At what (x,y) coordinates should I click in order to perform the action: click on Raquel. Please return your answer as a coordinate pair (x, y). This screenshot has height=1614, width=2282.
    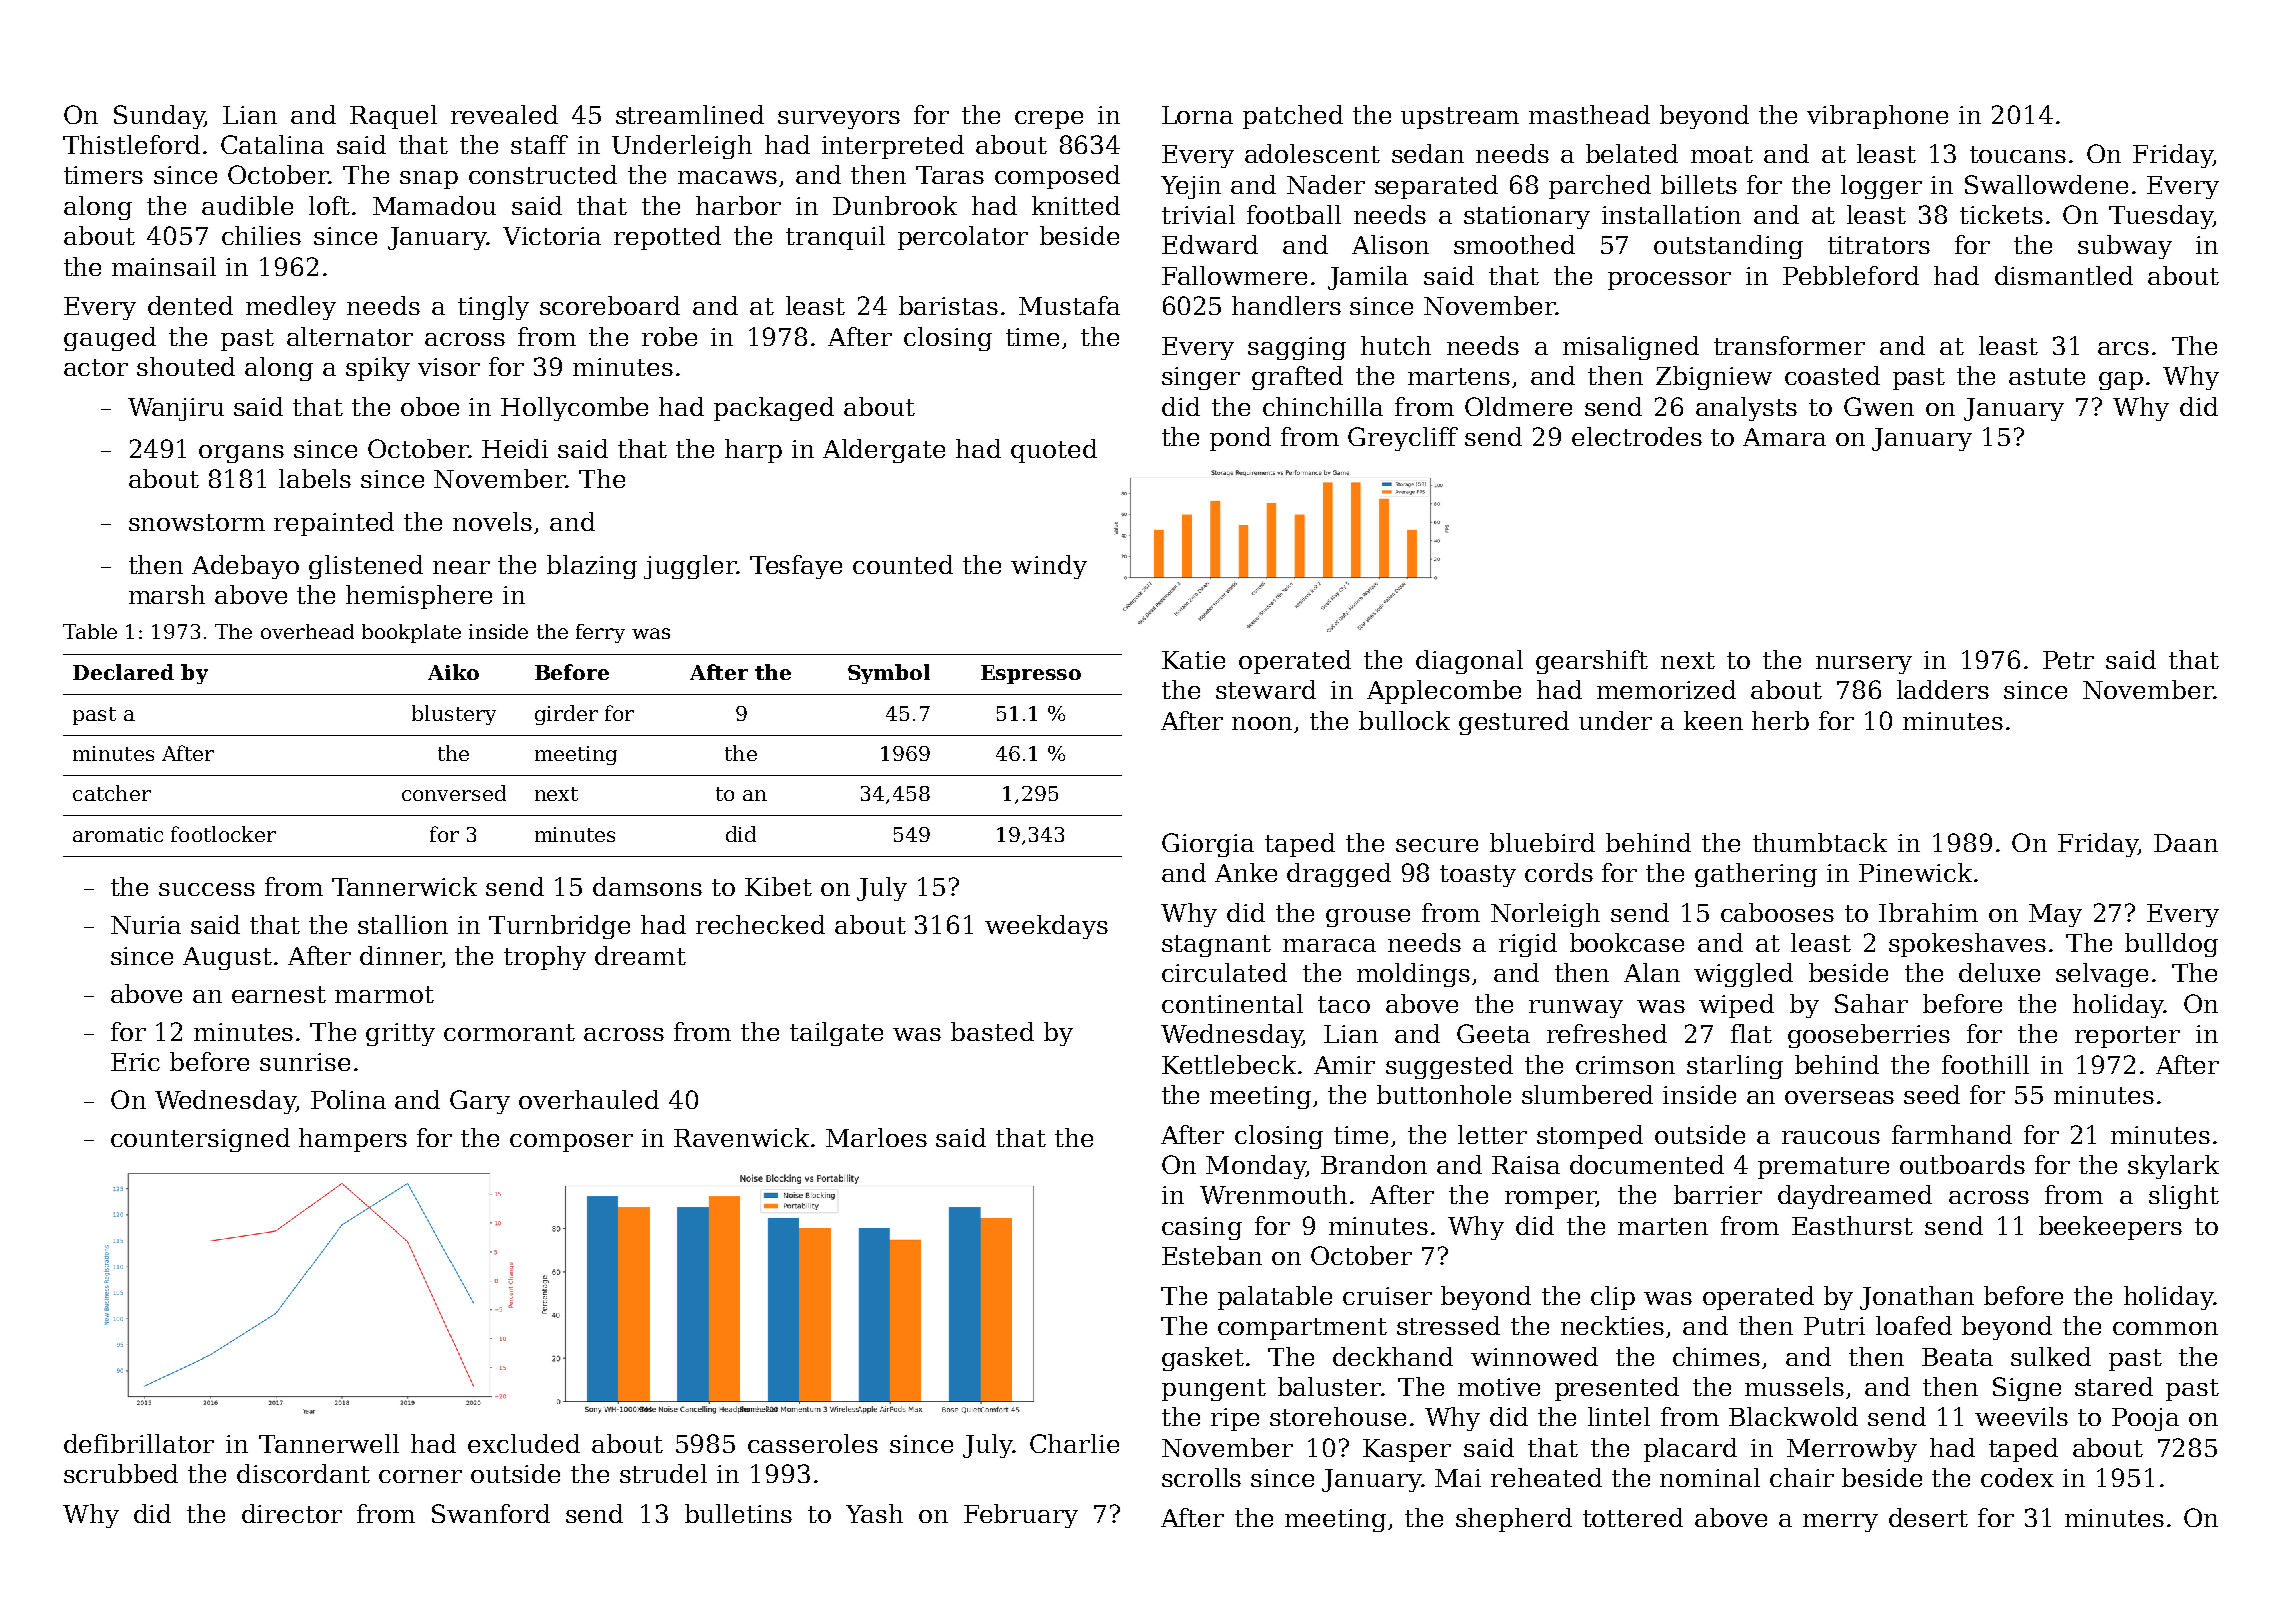
    Looking at the image, I should click on (393, 117).
